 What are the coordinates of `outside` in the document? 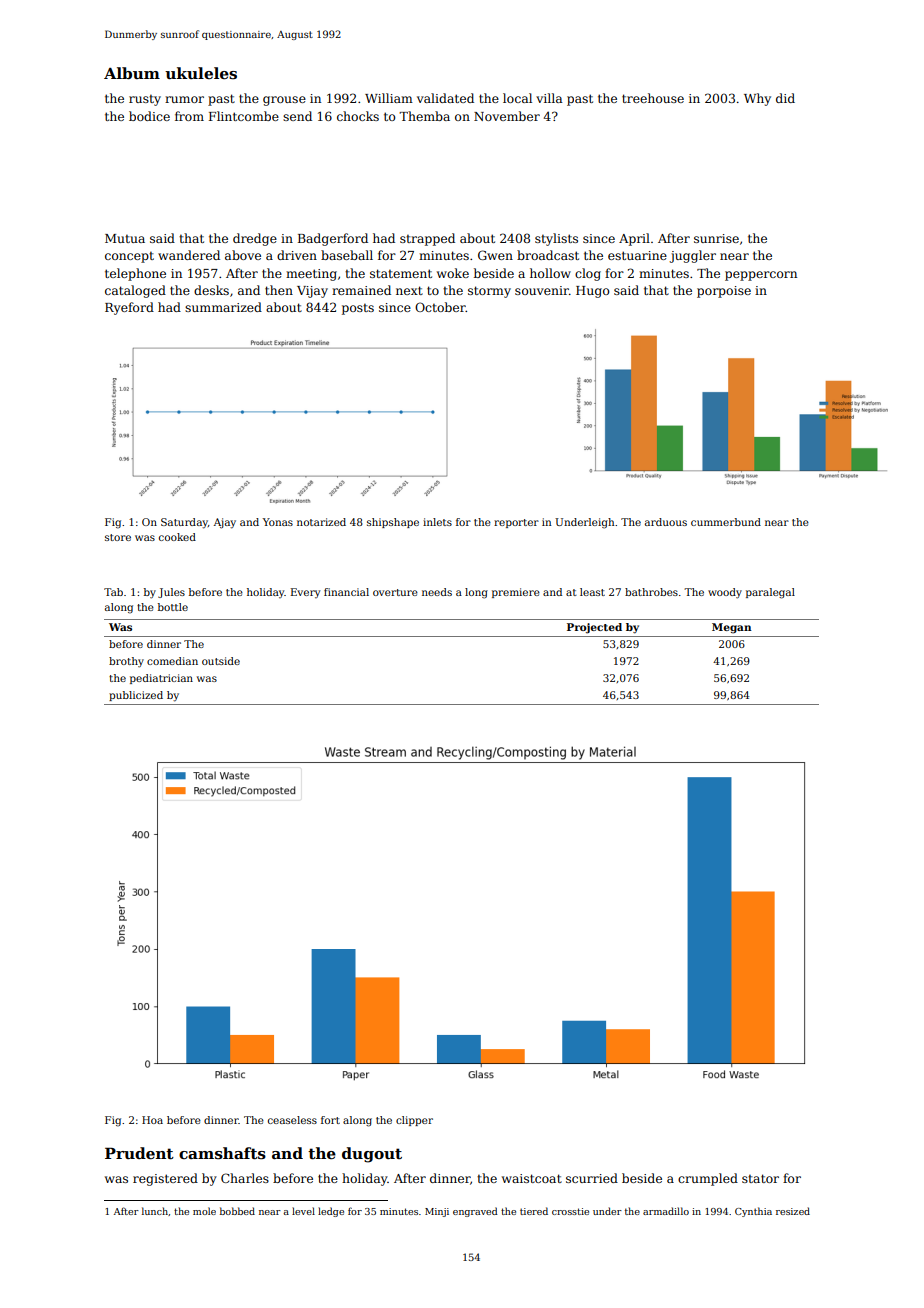 It's located at (221, 661).
